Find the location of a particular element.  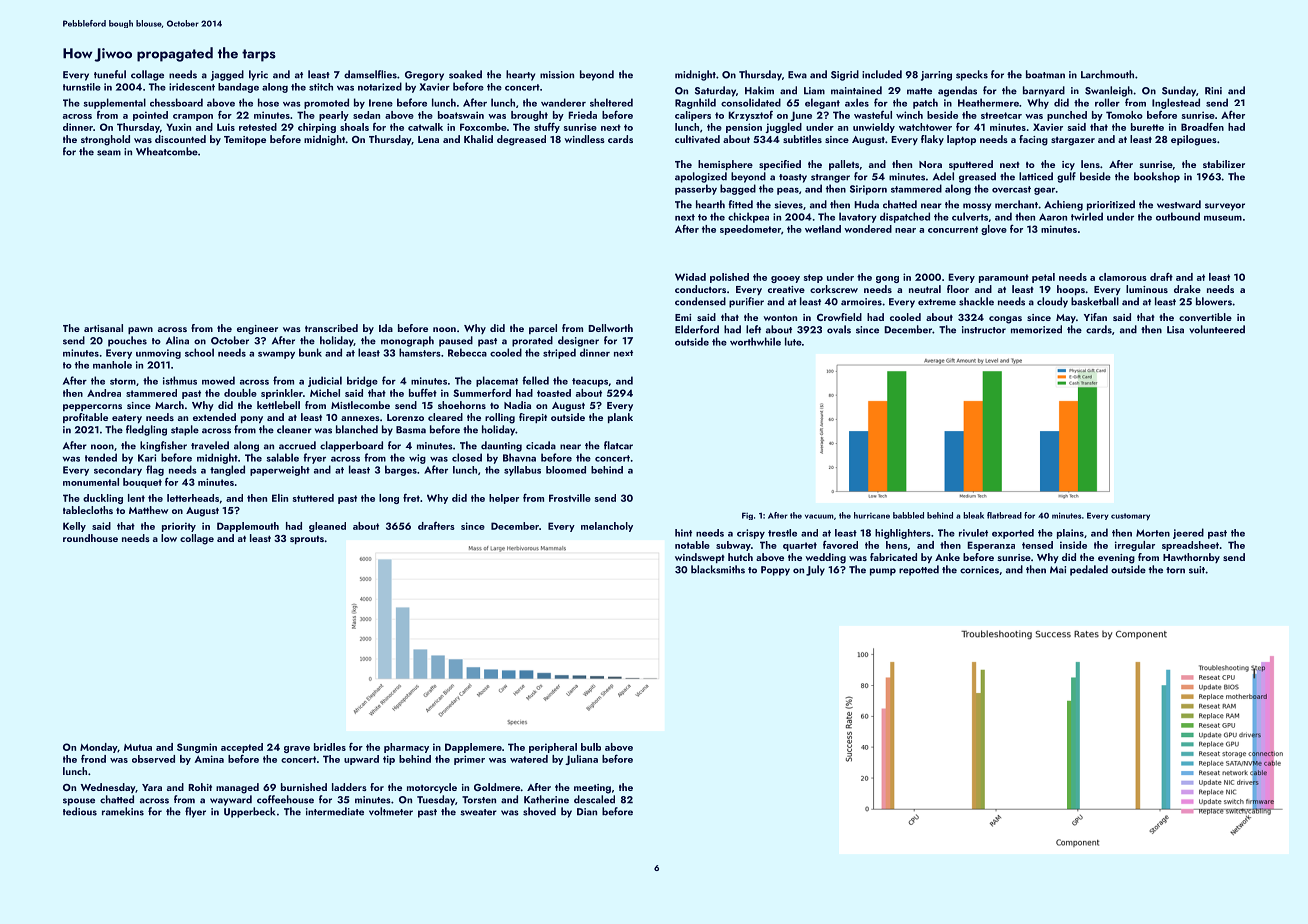

Temitope is located at coordinates (245, 140).
